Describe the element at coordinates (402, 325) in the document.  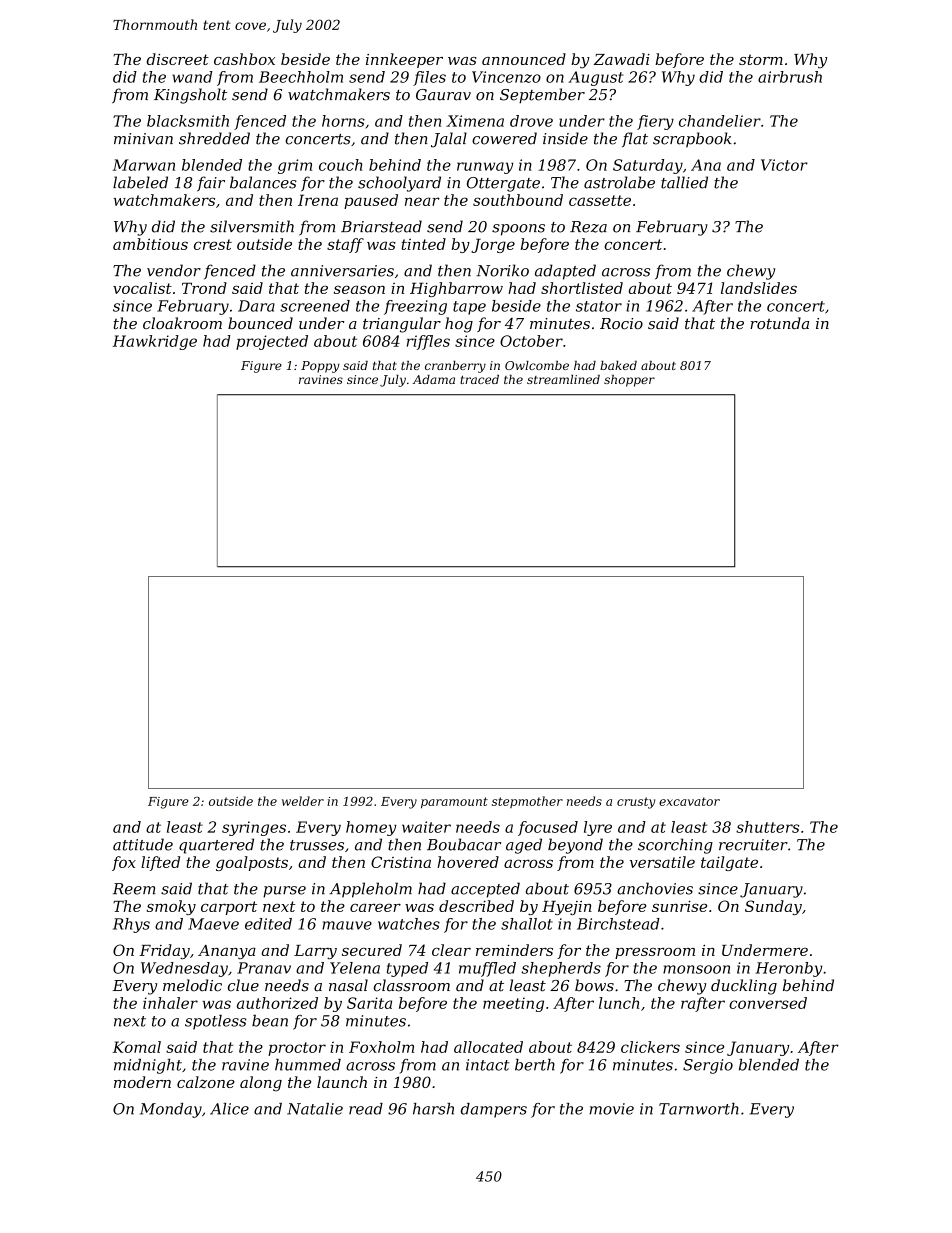
I see `triangular` at that location.
